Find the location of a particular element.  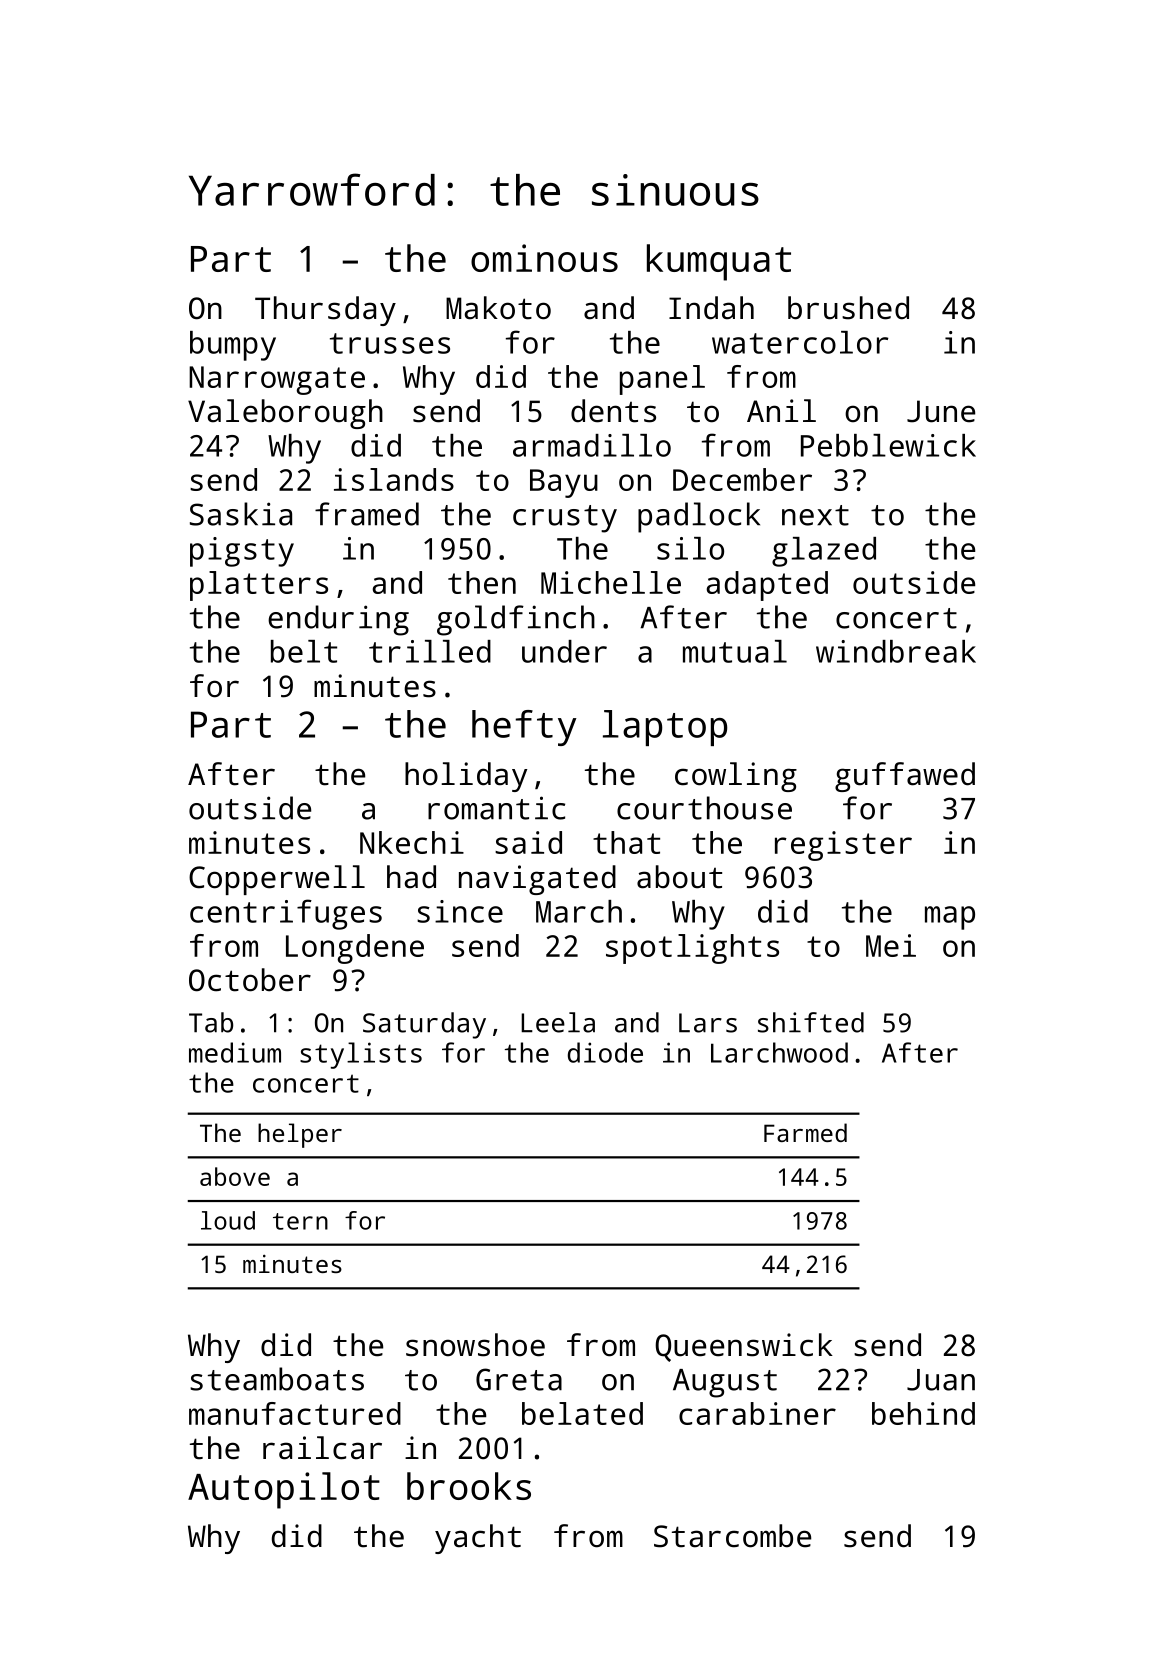

Bayu is located at coordinates (564, 483).
